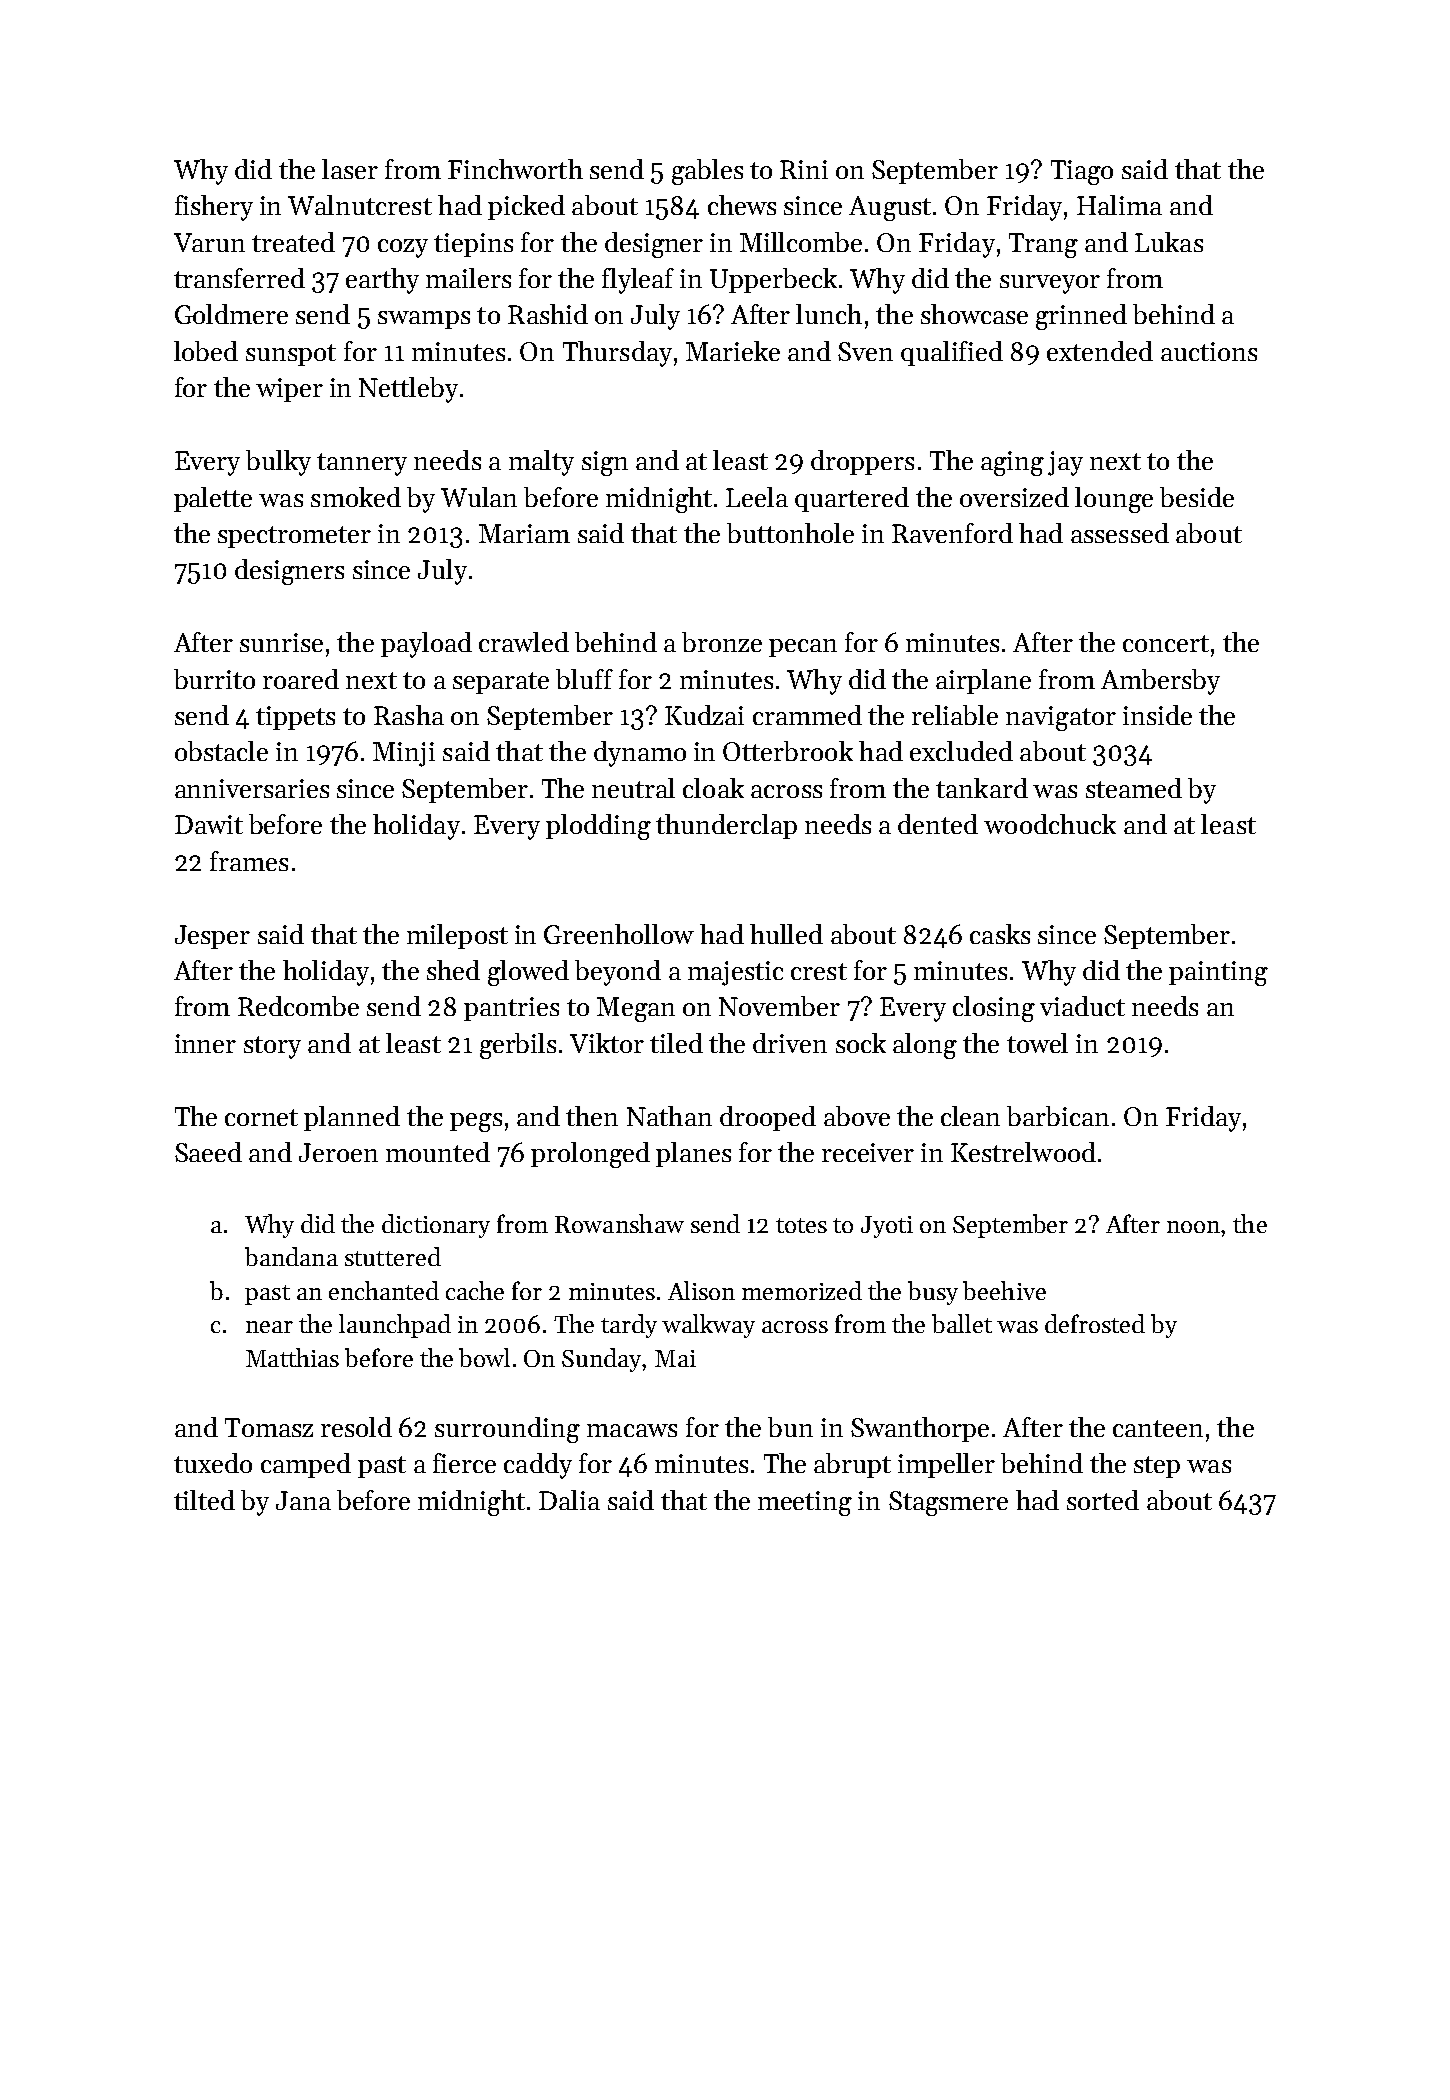 This screenshot has width=1450, height=2100. I want to click on Jesper, so click(212, 937).
